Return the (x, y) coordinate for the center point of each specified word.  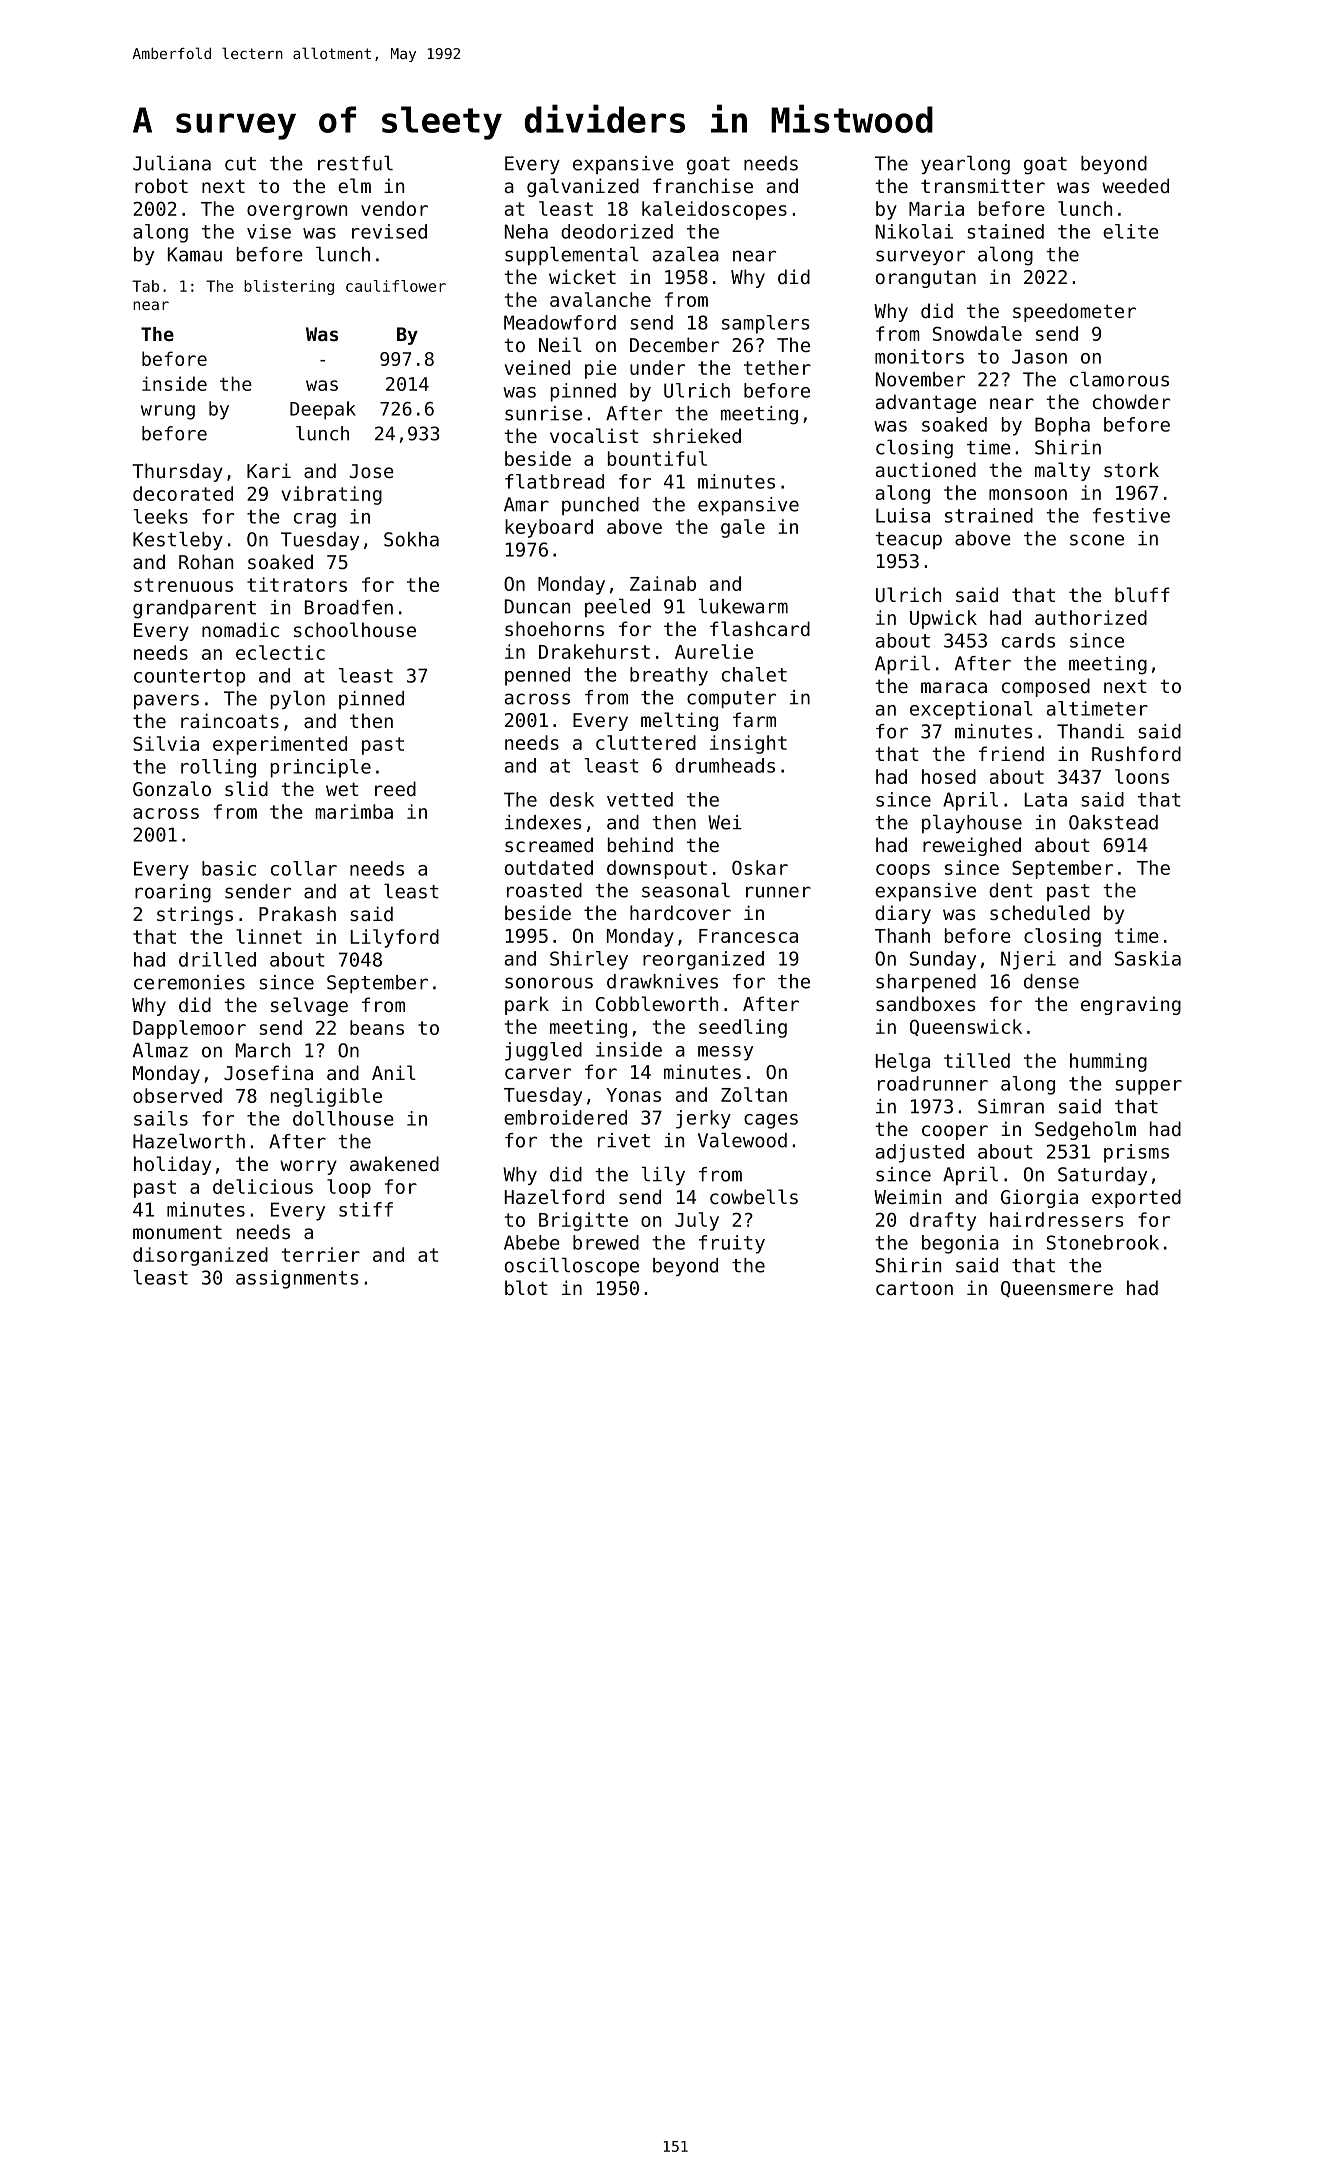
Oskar (760, 867)
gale (743, 528)
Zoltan (754, 1094)
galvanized (583, 187)
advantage (926, 403)
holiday (172, 1165)
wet (342, 789)
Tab (145, 286)
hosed (949, 776)
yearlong (965, 165)
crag (315, 520)
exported (1136, 1198)
